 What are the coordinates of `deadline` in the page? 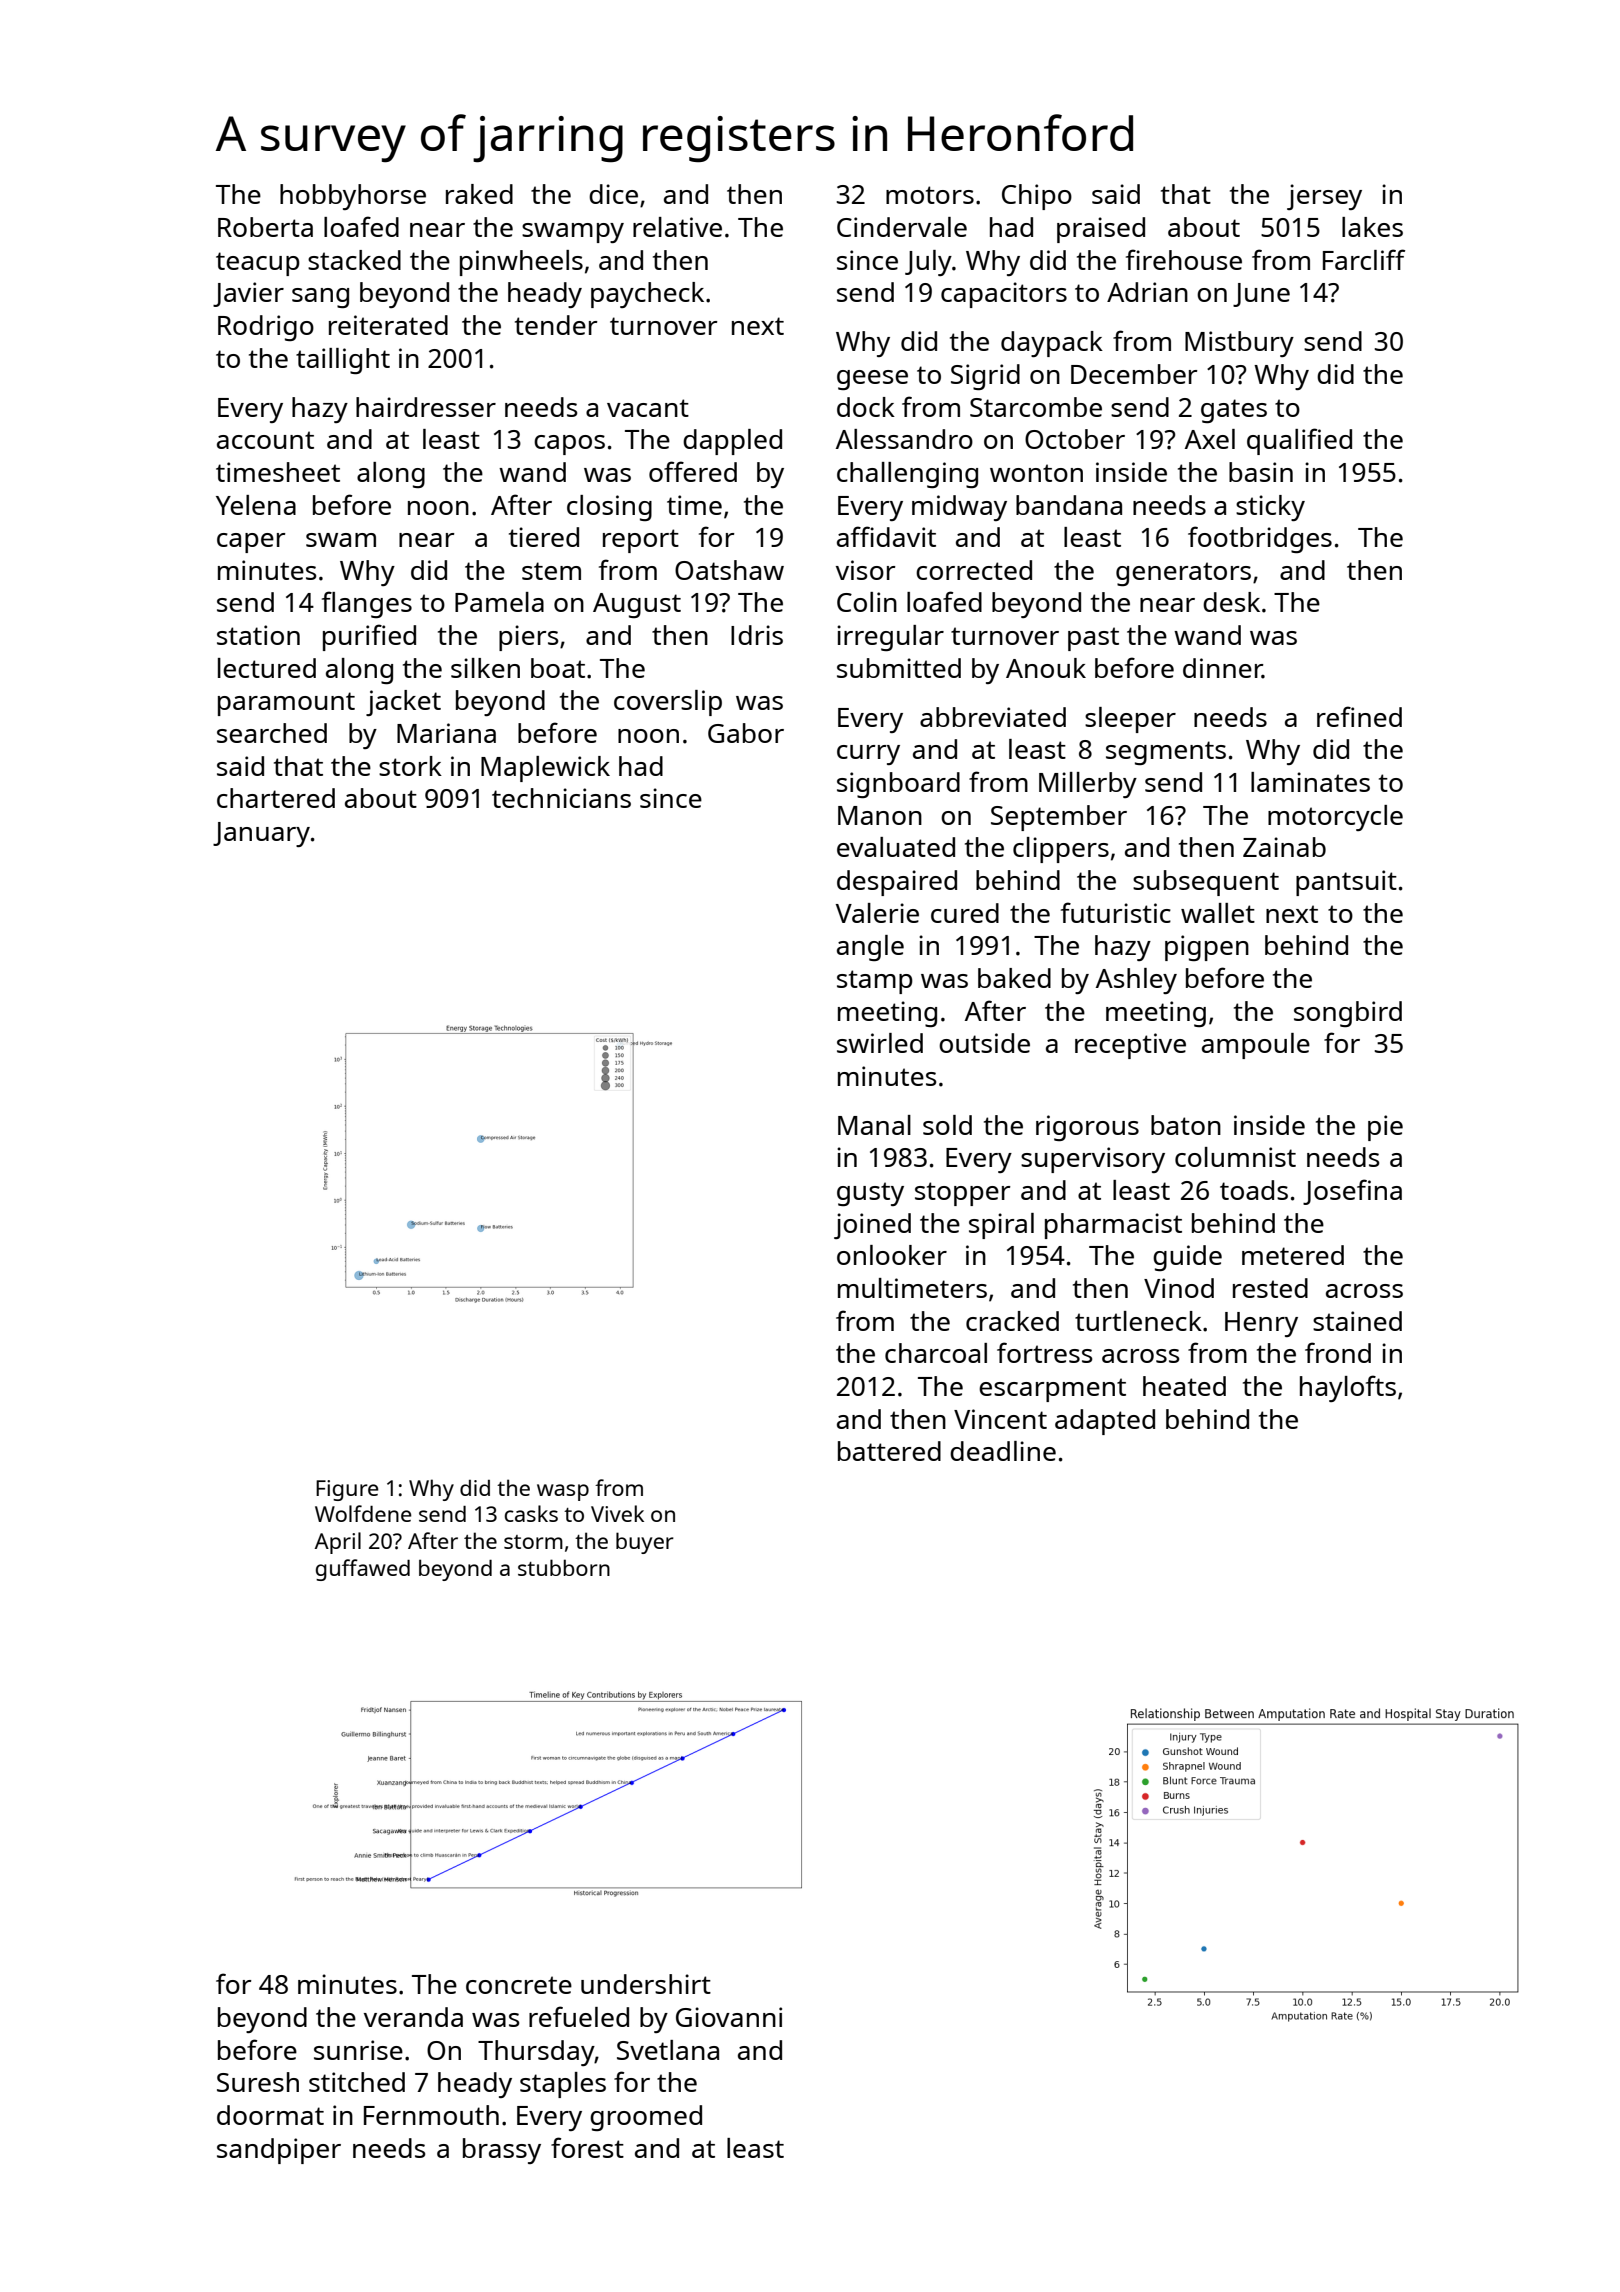 It's located at (1003, 1451).
